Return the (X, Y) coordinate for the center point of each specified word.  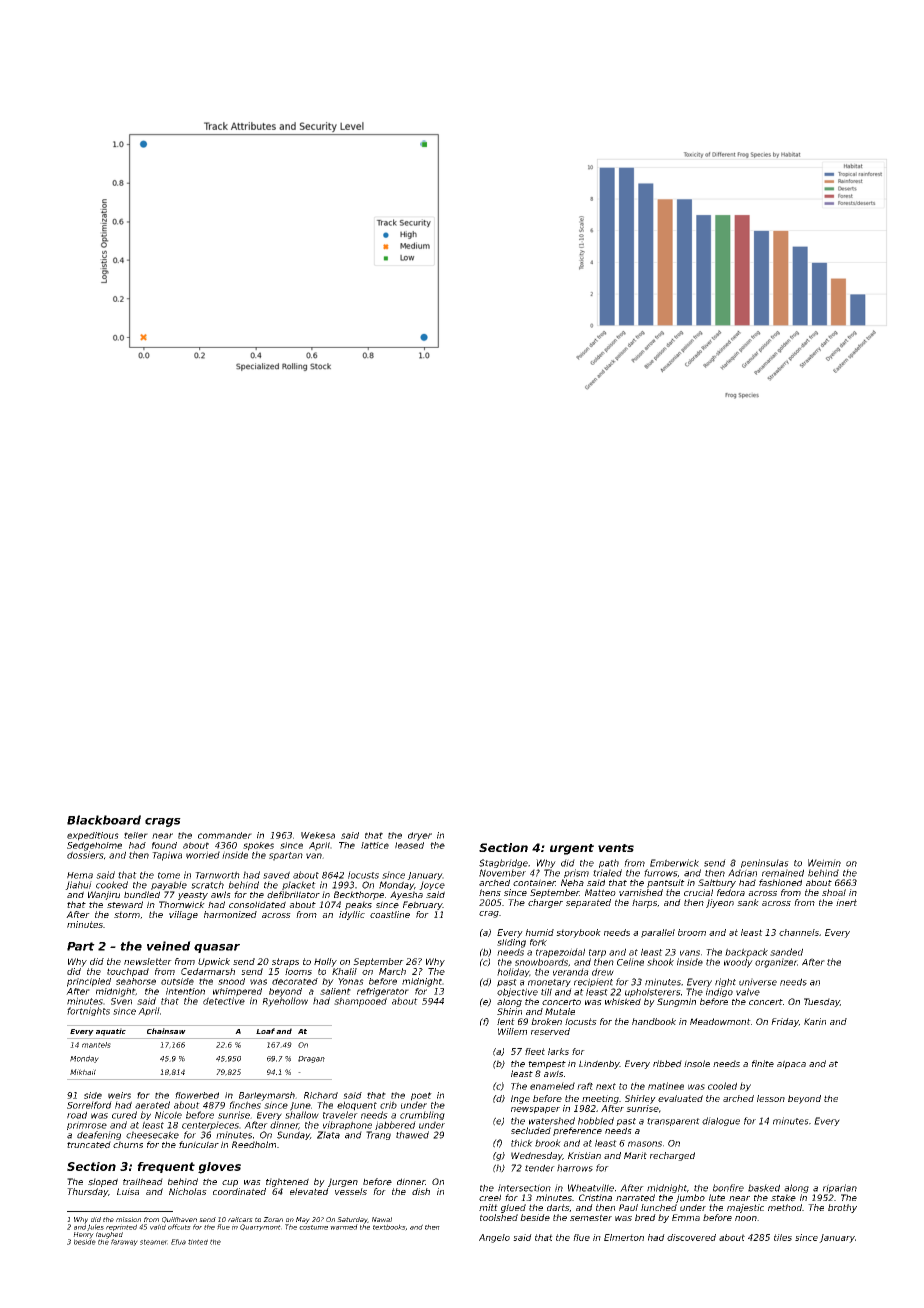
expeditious (93, 836)
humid (539, 932)
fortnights (88, 1011)
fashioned (780, 883)
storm (127, 914)
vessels (351, 1191)
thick (522, 1143)
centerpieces (210, 1125)
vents (616, 848)
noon (746, 1218)
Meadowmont (720, 1021)
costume (313, 1227)
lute (717, 1198)
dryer (420, 836)
